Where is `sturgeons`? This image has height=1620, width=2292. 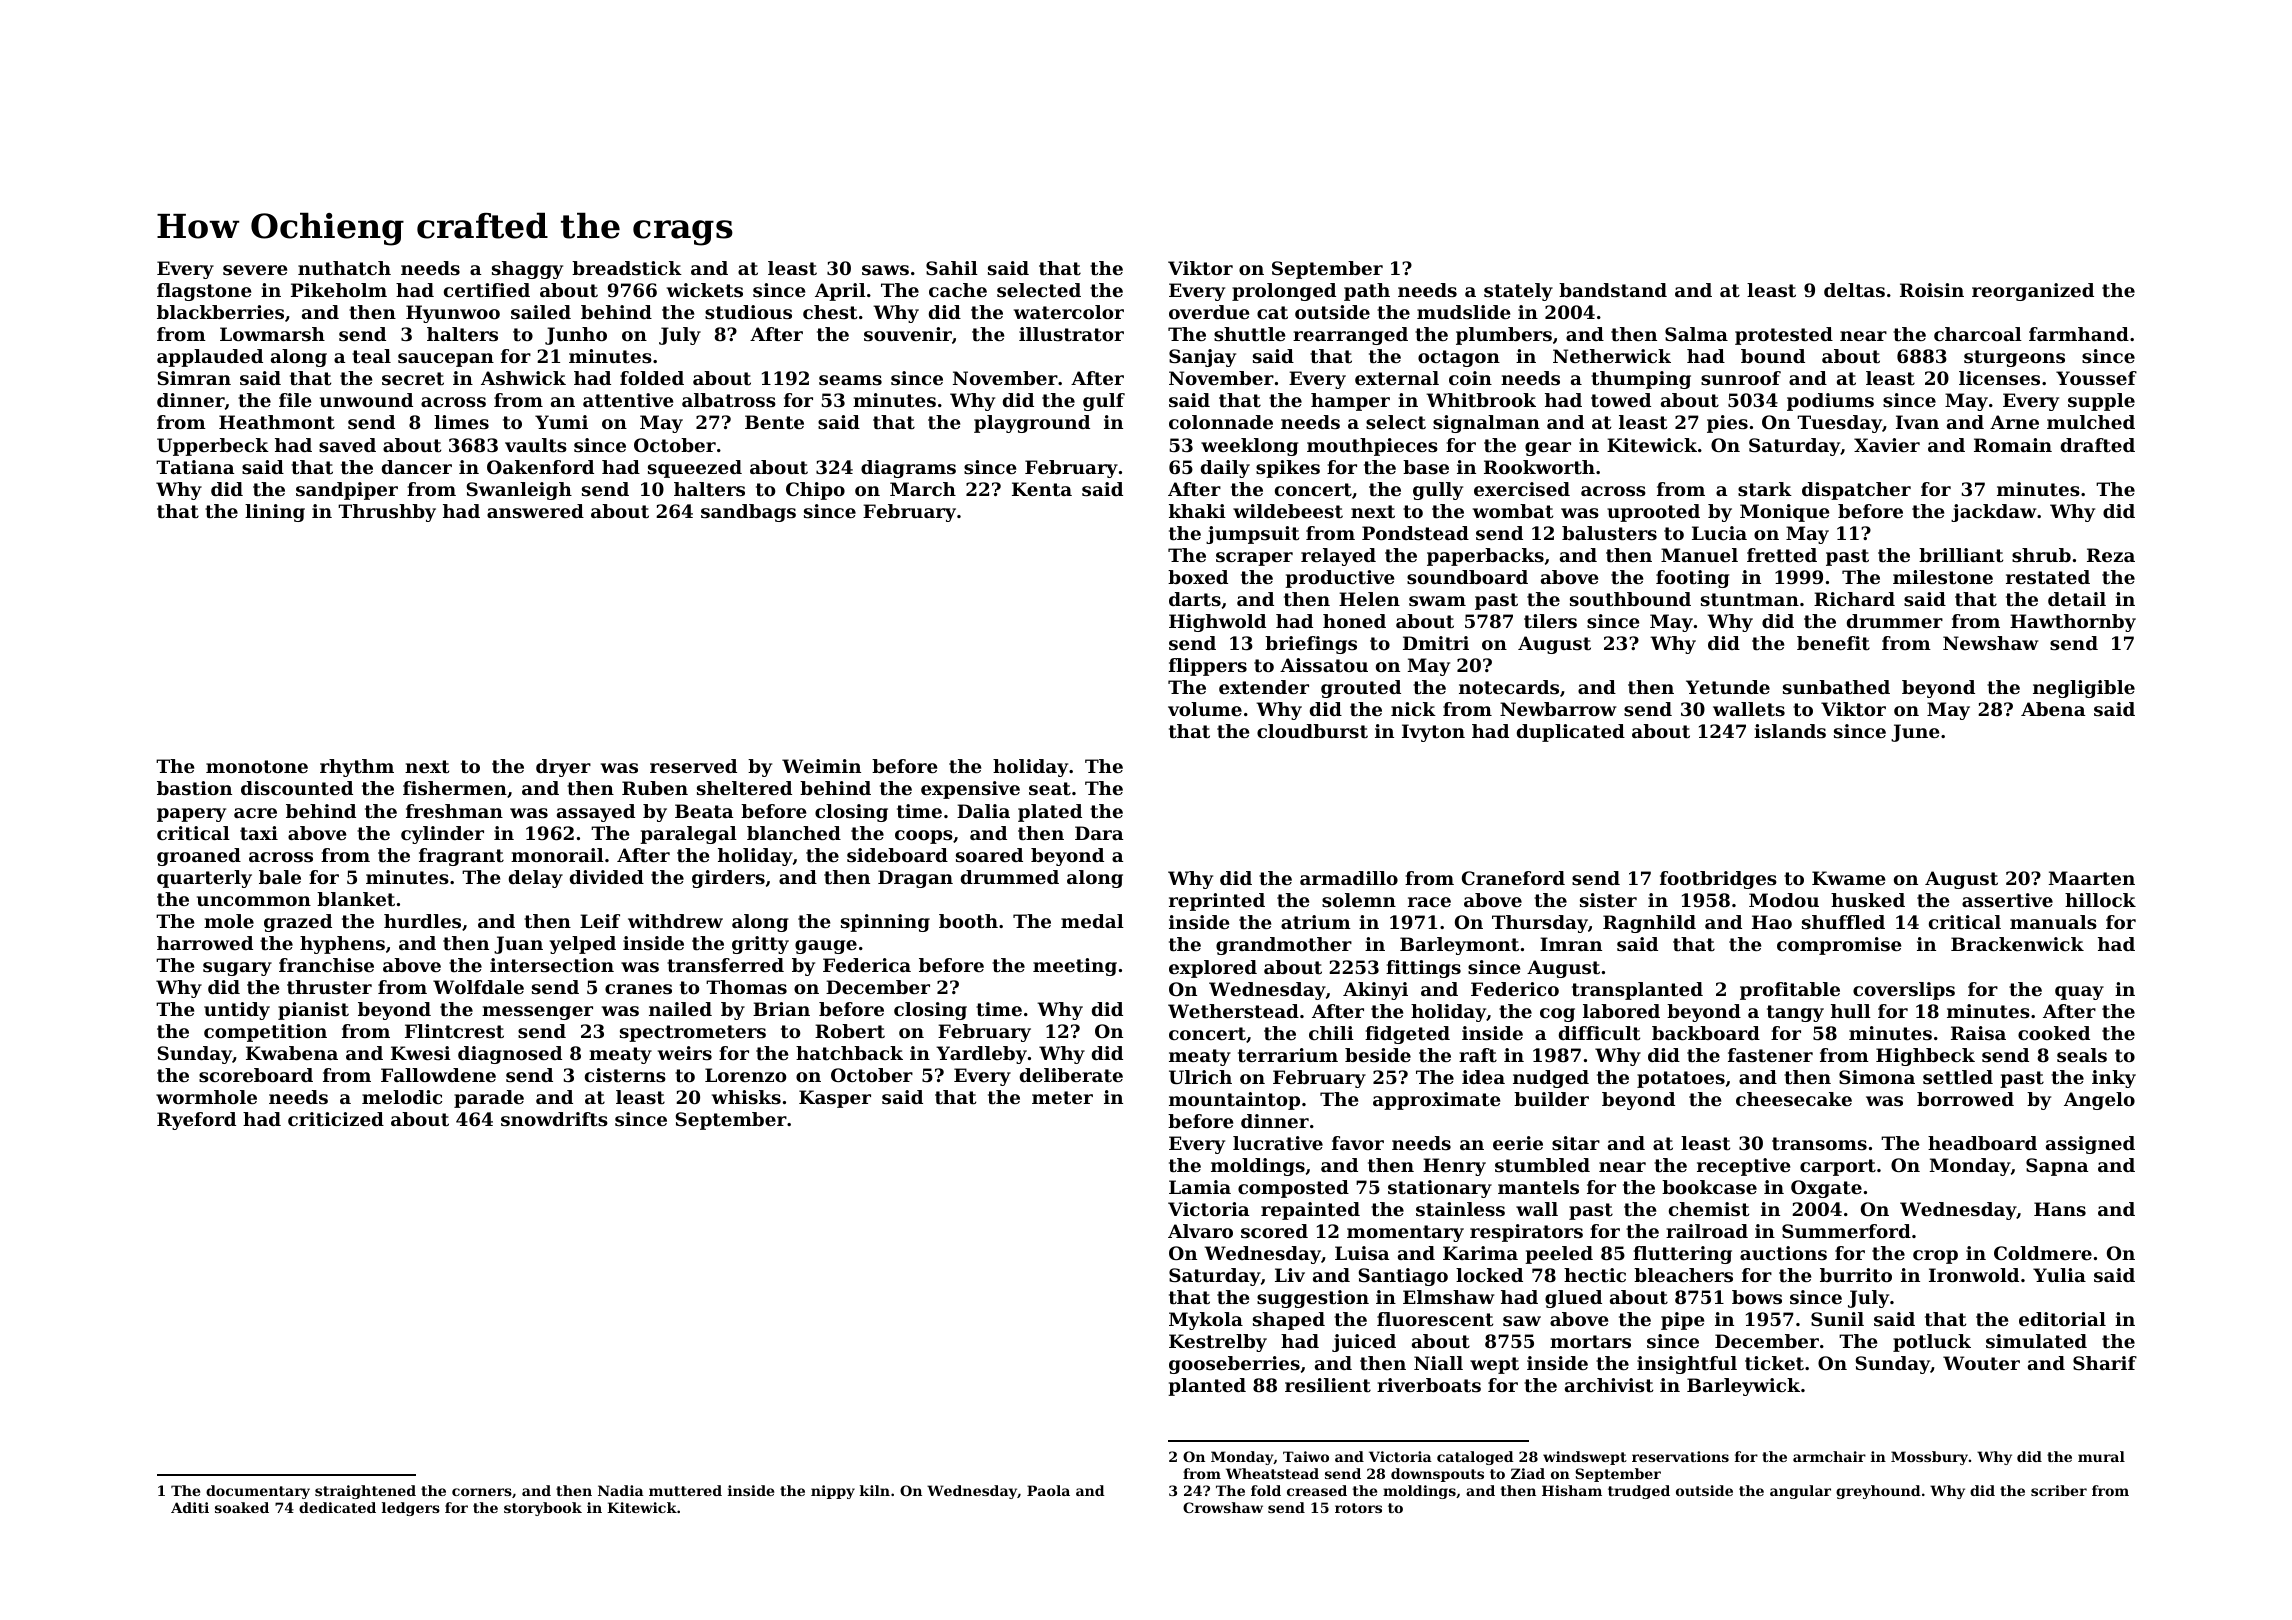
sturgeons is located at coordinates (2014, 358).
